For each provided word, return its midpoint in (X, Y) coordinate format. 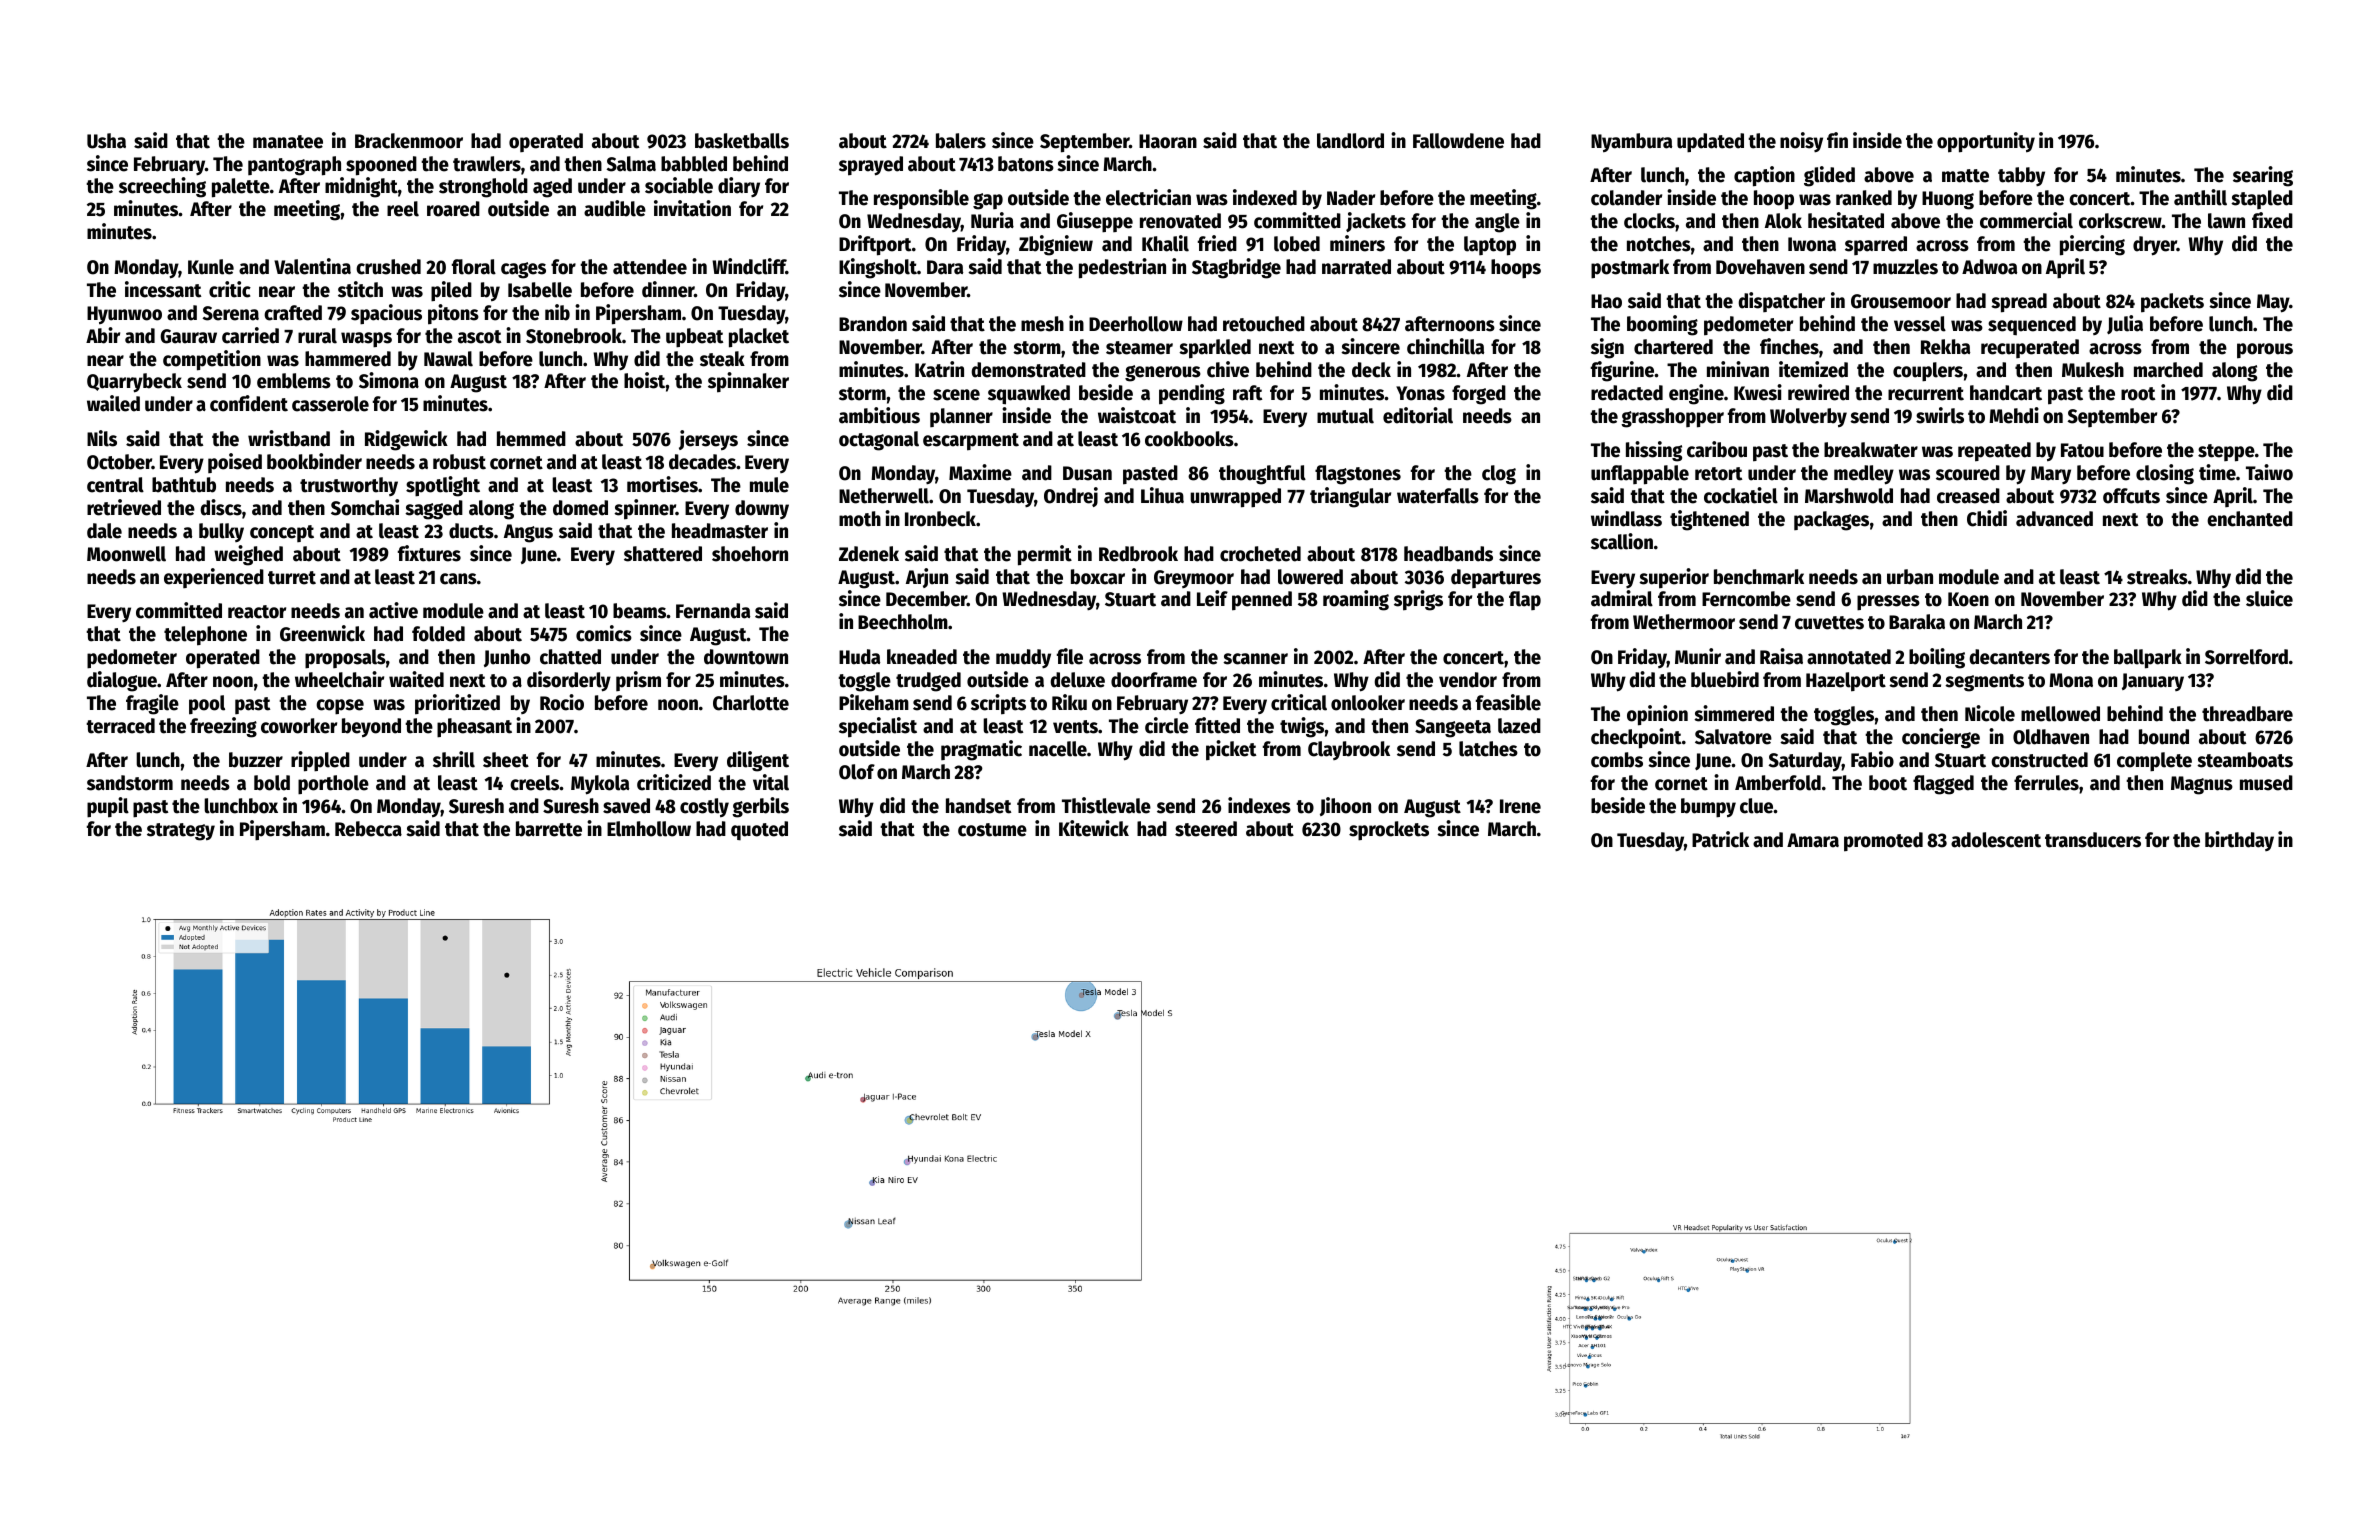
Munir (1698, 656)
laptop (1490, 246)
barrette (549, 829)
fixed (2272, 220)
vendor (1468, 680)
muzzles (1905, 267)
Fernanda (713, 611)
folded (438, 634)
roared (453, 209)
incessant (163, 289)
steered (1206, 829)
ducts (471, 531)
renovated (1180, 221)
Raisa (1781, 656)
